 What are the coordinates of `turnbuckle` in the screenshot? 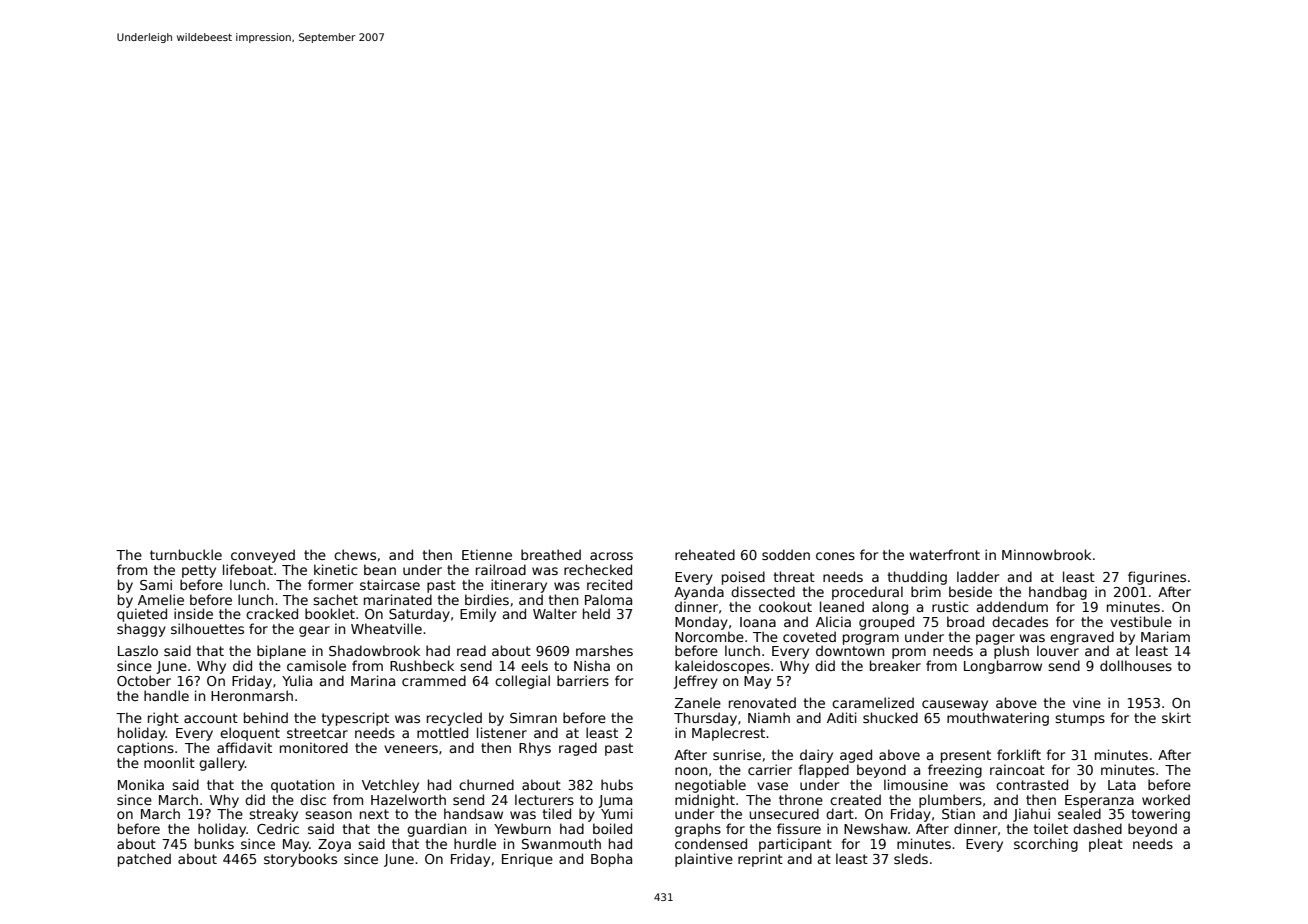 It's located at (186, 554).
